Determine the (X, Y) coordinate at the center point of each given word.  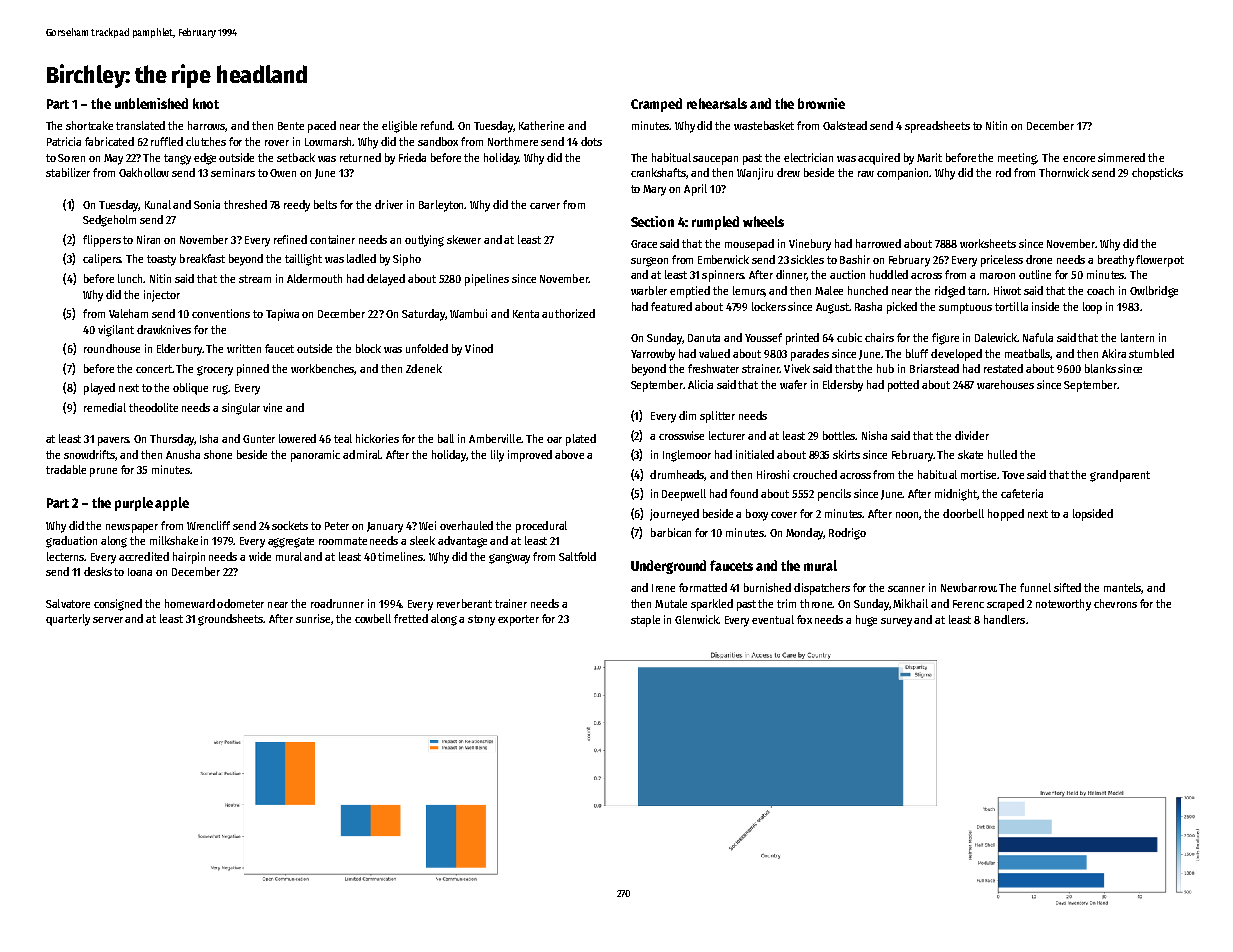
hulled (1002, 454)
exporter (518, 620)
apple (172, 504)
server (108, 620)
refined (290, 239)
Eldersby (843, 386)
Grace (644, 244)
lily (497, 456)
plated (581, 440)
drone (1039, 259)
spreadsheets (937, 127)
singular (241, 409)
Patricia (64, 141)
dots (591, 141)
